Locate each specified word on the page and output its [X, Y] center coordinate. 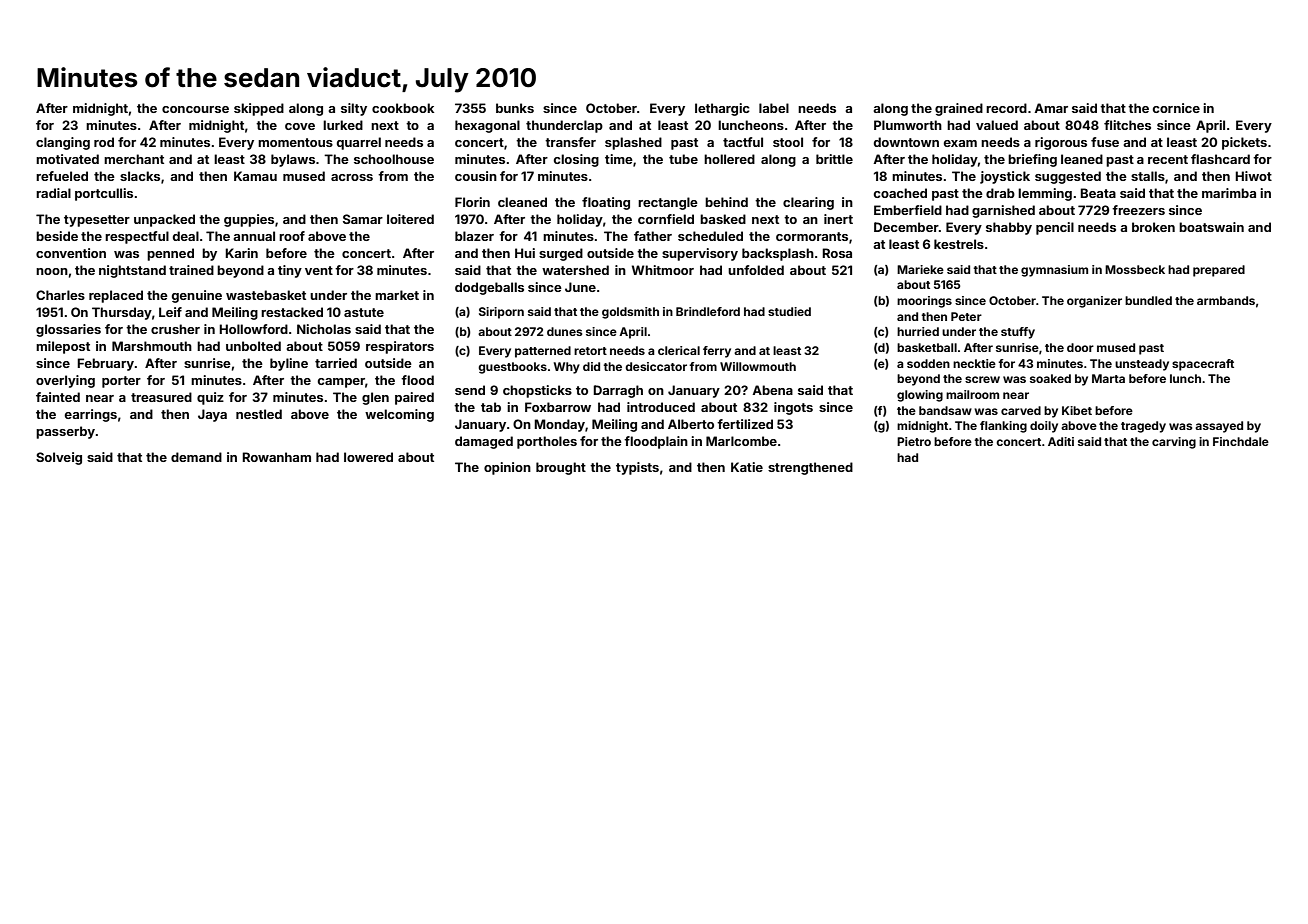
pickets [1244, 143]
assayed [1219, 427]
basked [723, 219]
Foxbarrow [558, 407]
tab [491, 407]
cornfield [666, 219]
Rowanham [276, 457]
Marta [1108, 378]
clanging [63, 143]
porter [121, 382]
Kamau [255, 176]
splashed [633, 143]
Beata [1098, 193]
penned [170, 254]
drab [1000, 193]
